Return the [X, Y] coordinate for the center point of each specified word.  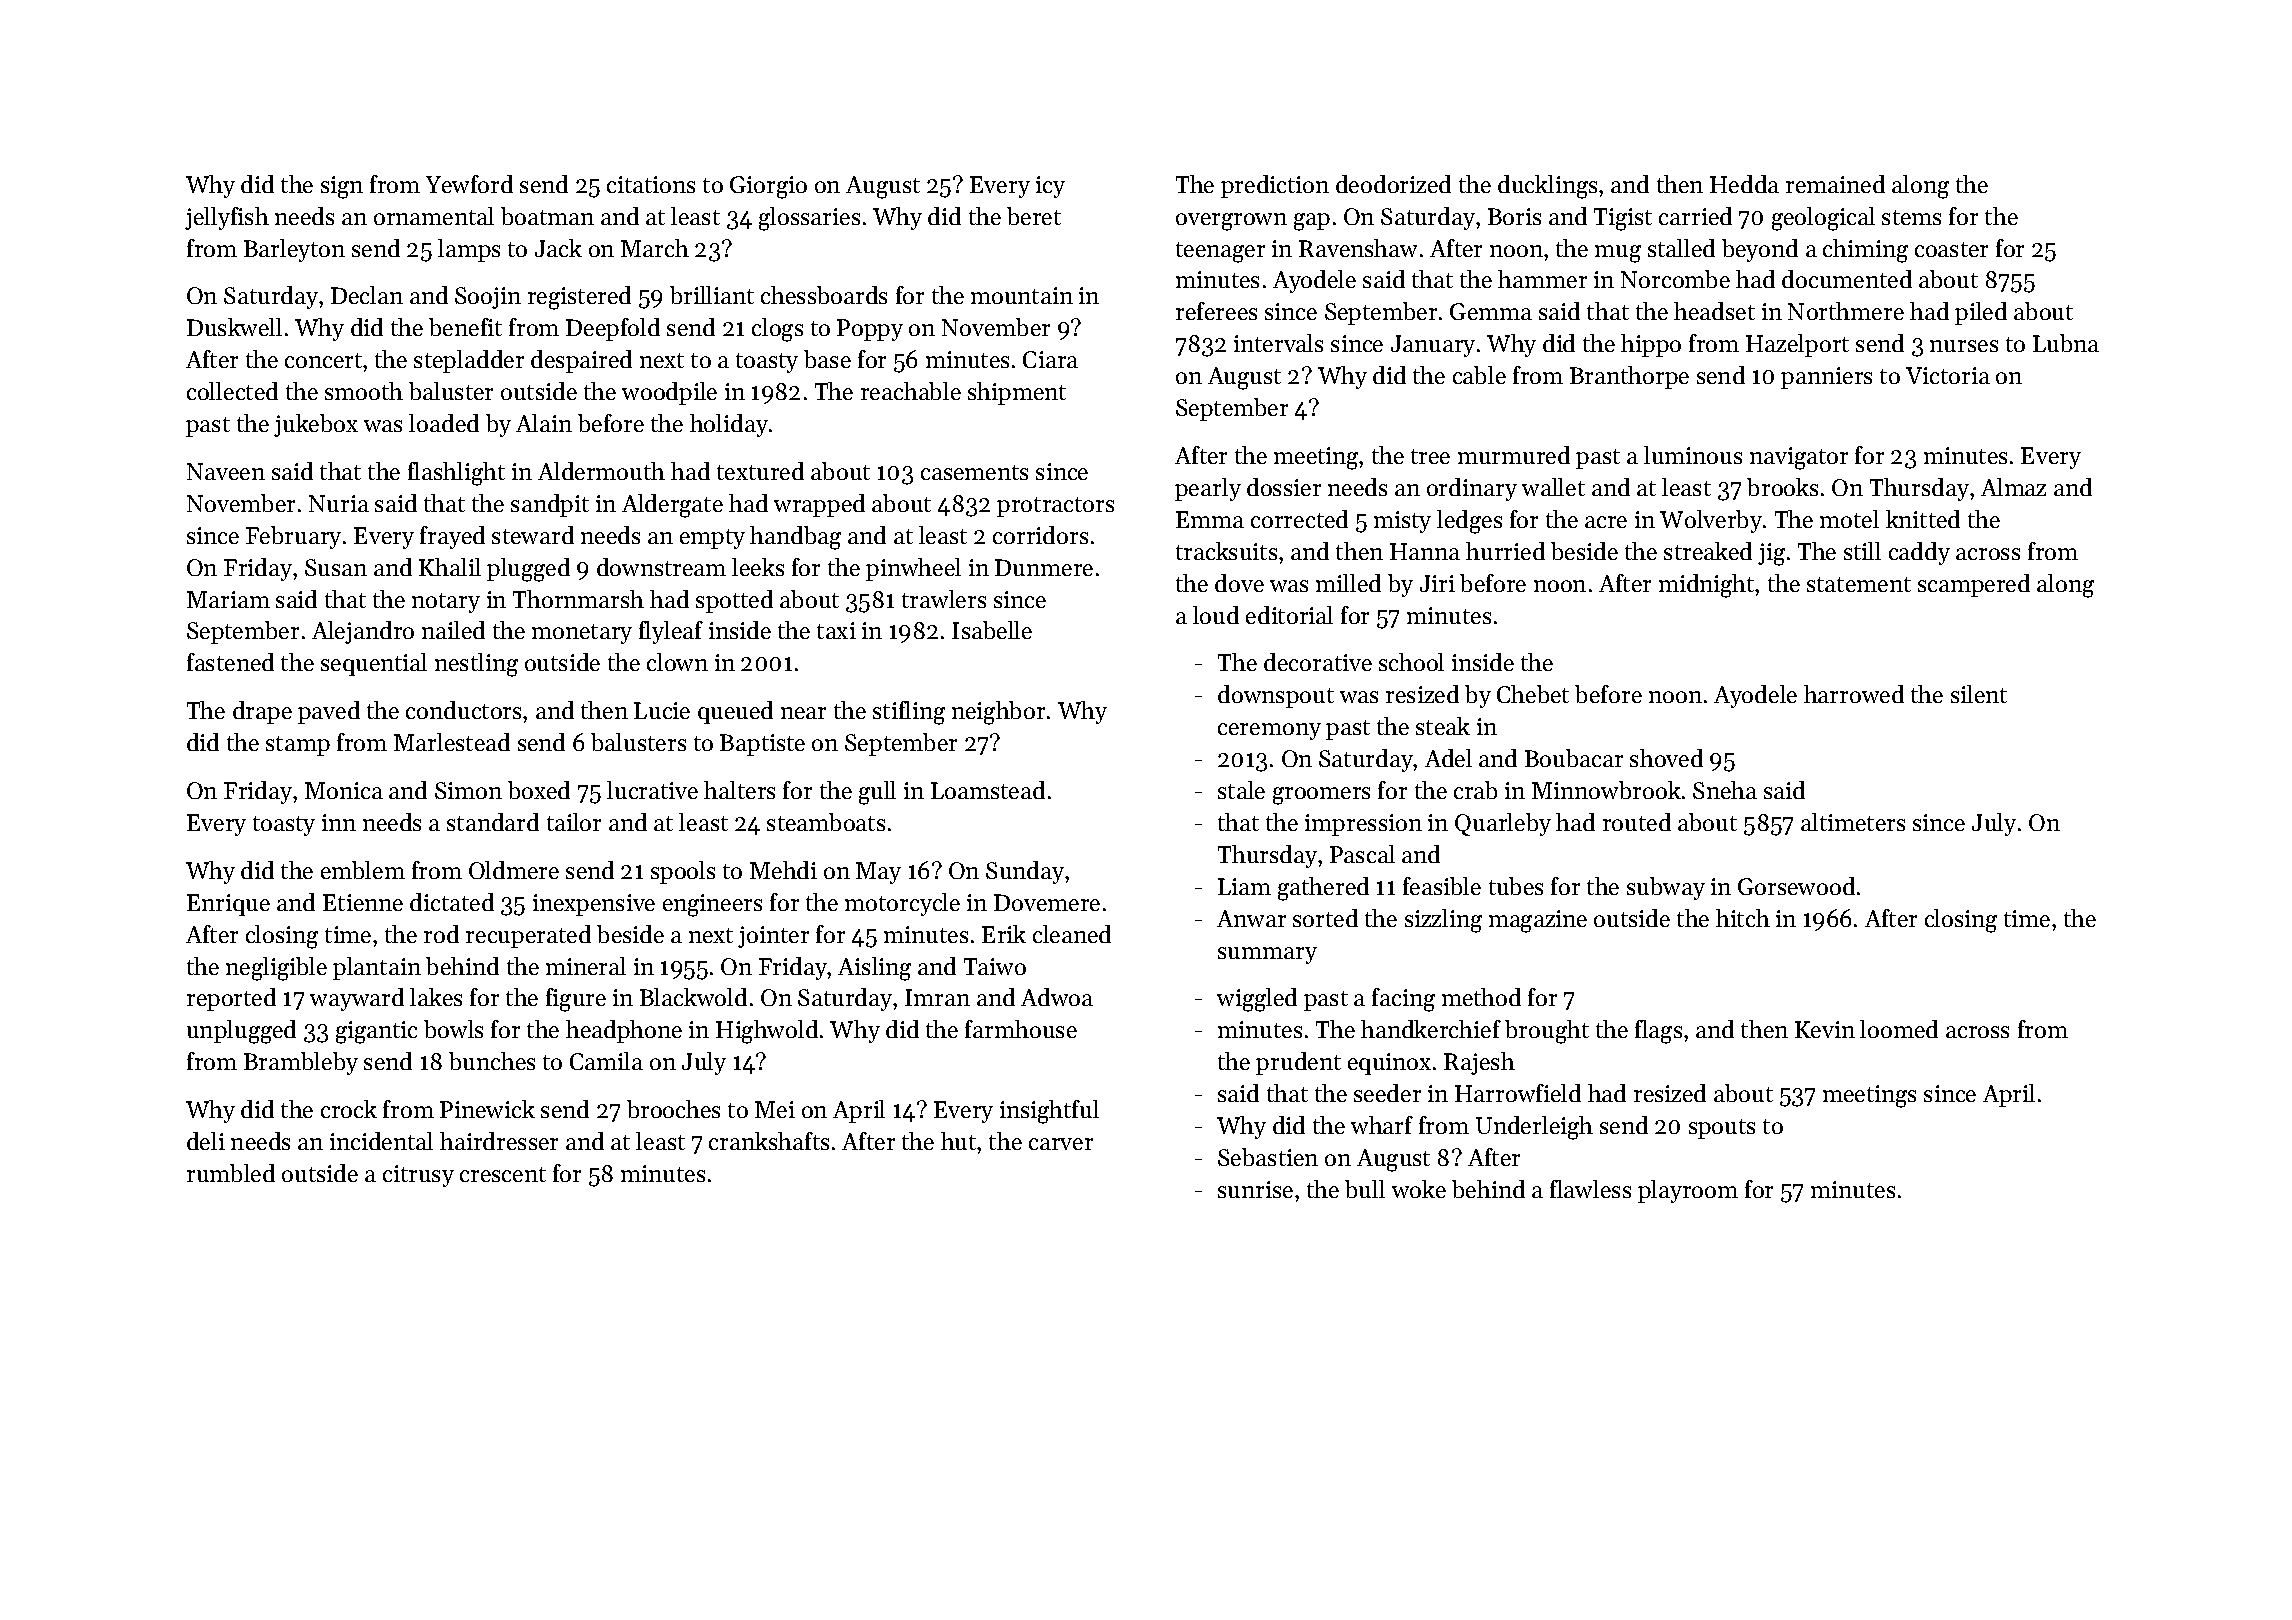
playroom [1688, 1191]
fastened [230, 662]
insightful [1049, 1112]
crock [349, 1109]
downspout [1276, 696]
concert [323, 360]
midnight [1707, 586]
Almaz [2013, 487]
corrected [1299, 519]
